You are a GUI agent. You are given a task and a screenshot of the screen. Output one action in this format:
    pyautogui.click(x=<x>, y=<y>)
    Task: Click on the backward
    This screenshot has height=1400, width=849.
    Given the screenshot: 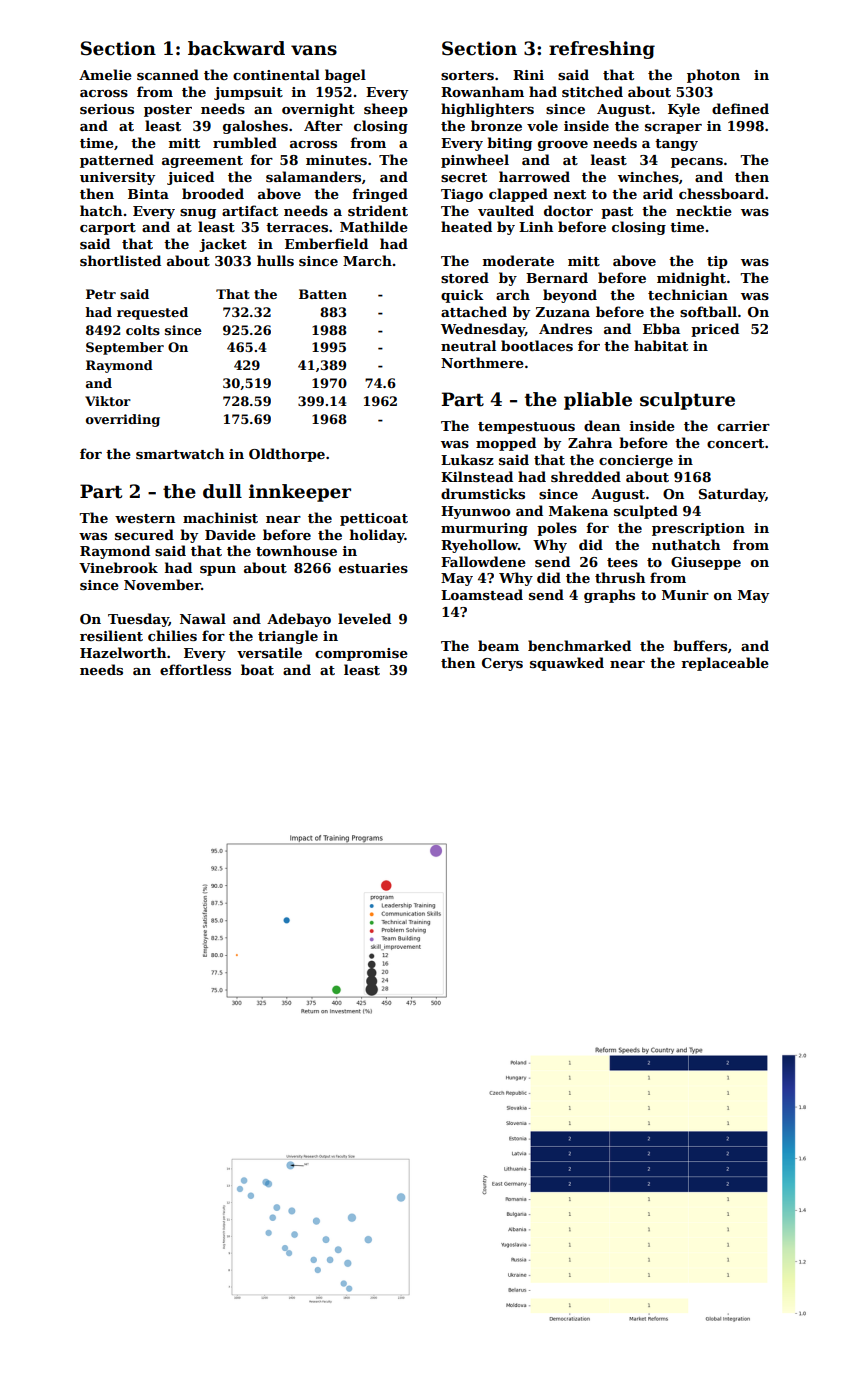 What is the action you would take?
    pyautogui.click(x=236, y=48)
